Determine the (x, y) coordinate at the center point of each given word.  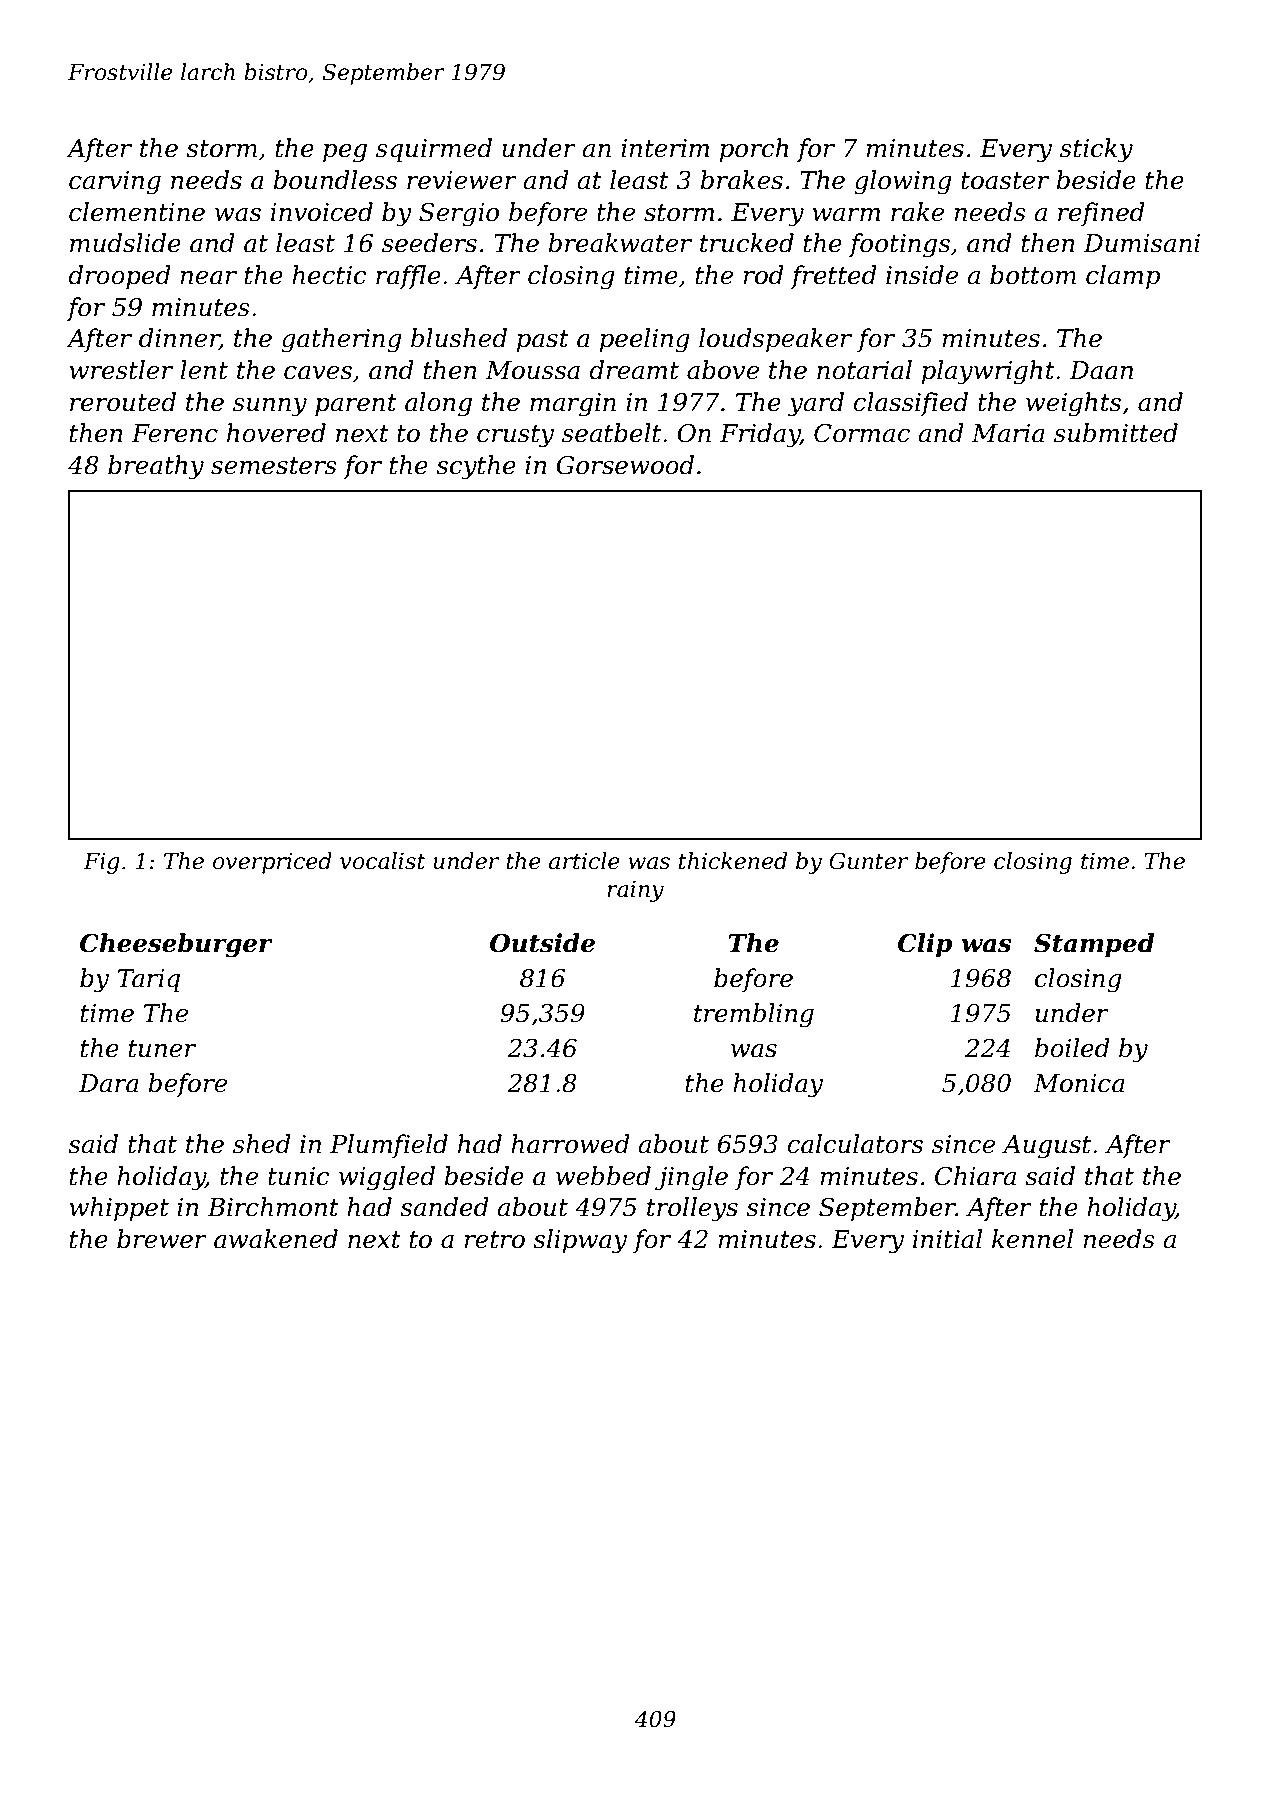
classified (910, 404)
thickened (733, 861)
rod (763, 275)
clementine (137, 212)
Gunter (868, 861)
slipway (580, 1241)
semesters (274, 466)
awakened (276, 1239)
